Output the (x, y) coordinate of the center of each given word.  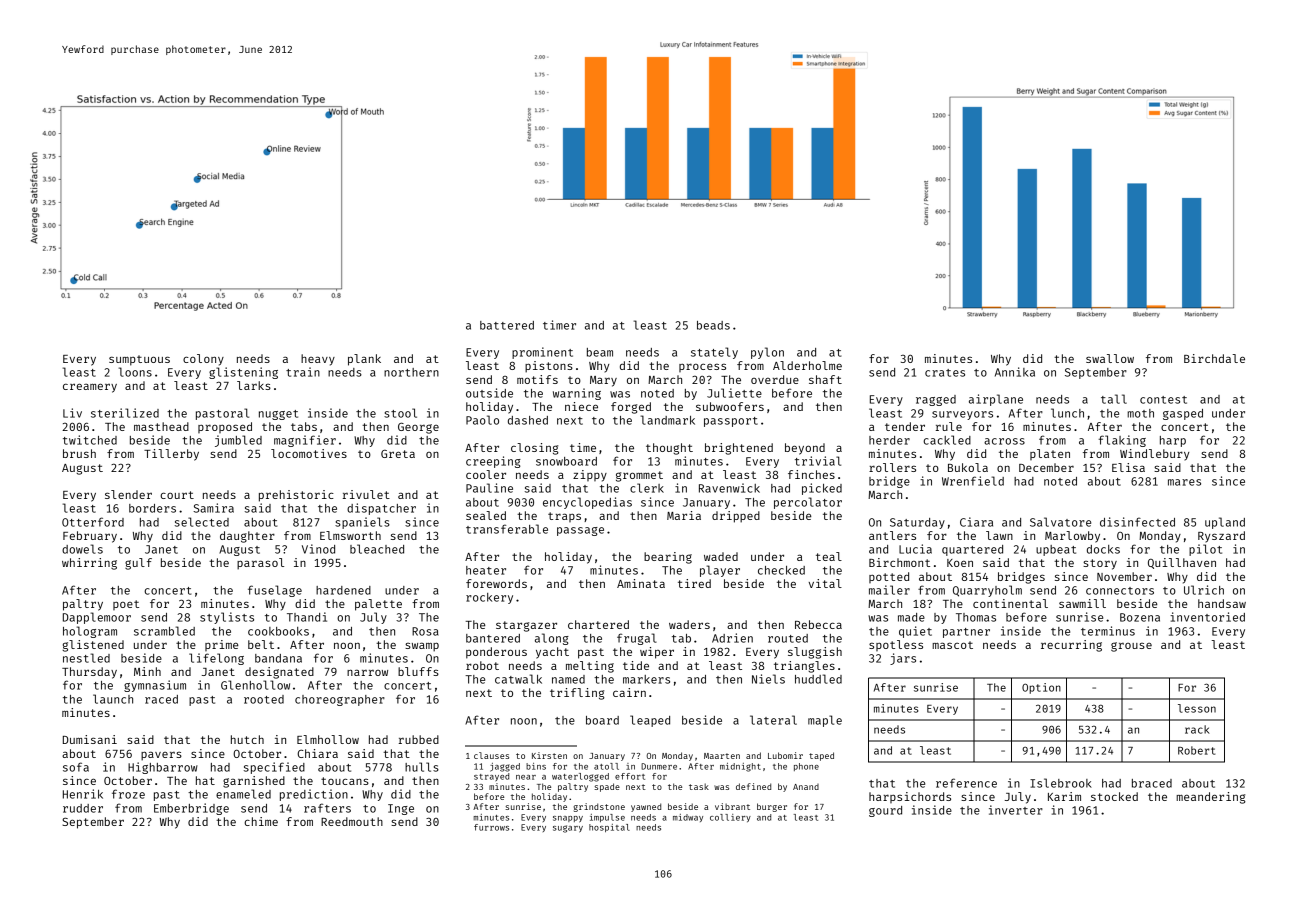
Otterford (93, 522)
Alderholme (807, 365)
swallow (1110, 358)
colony (203, 360)
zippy (590, 476)
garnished (254, 782)
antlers (892, 535)
